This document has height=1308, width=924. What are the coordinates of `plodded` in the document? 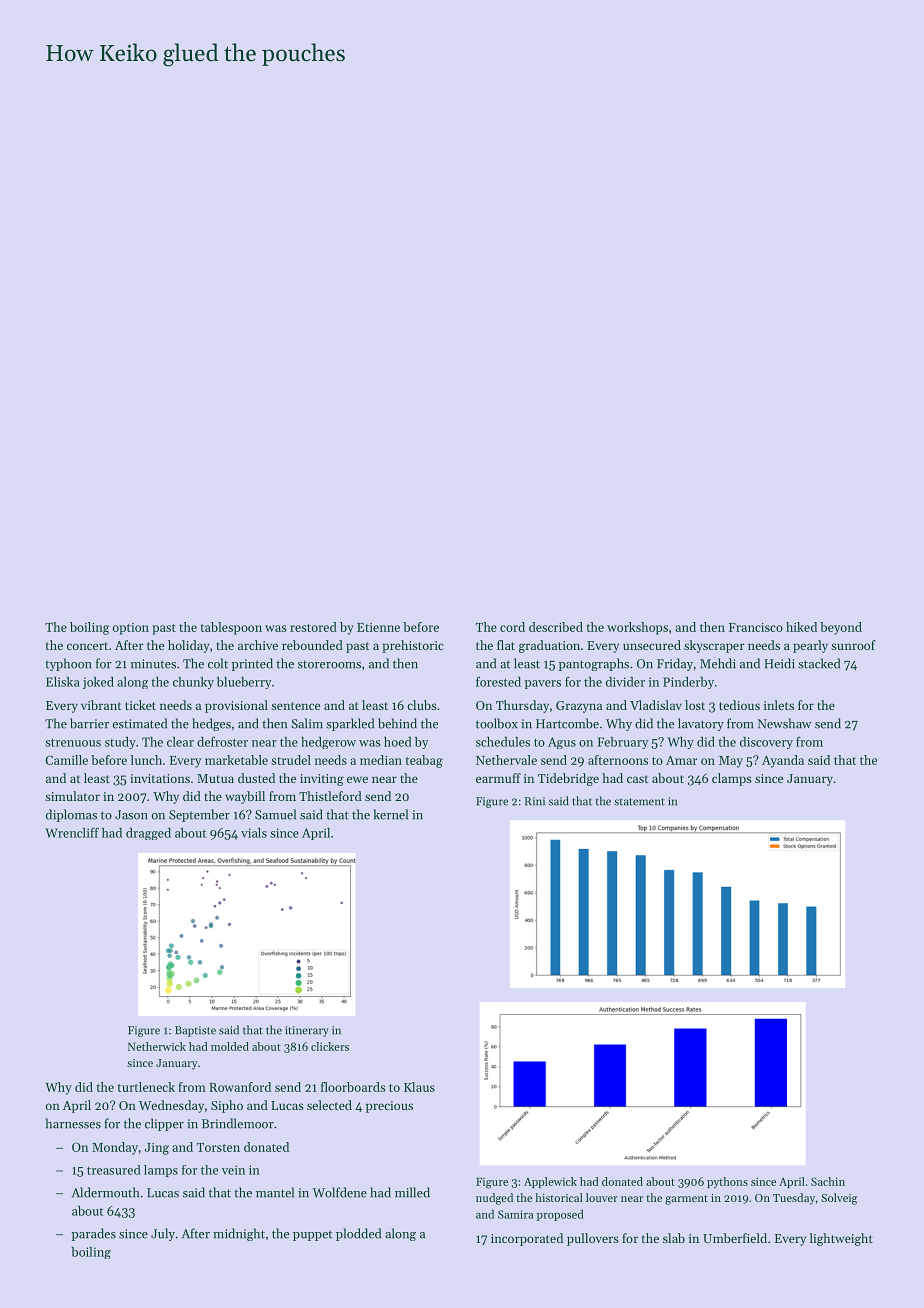 It's located at (358, 1234).
